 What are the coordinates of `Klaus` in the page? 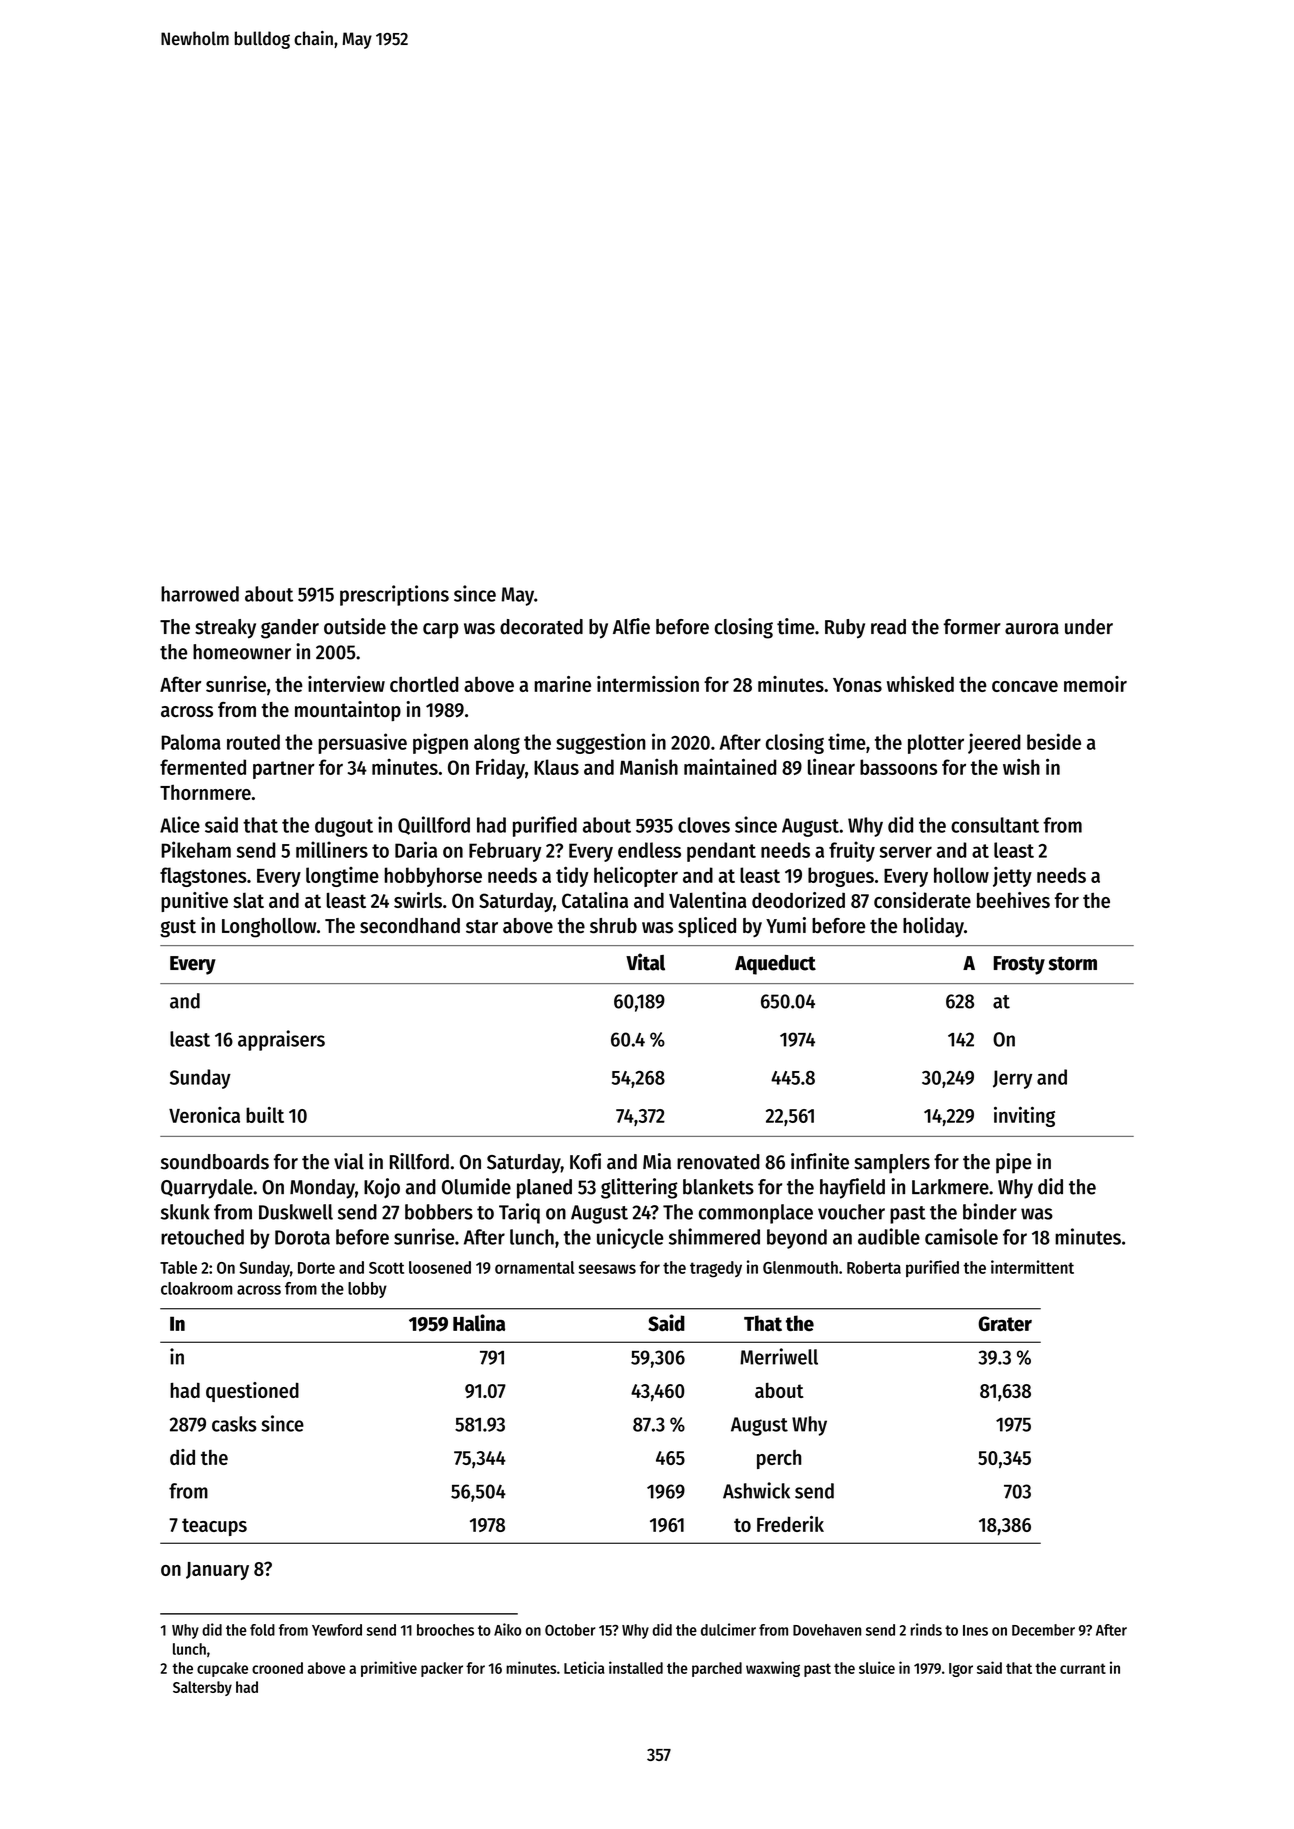 It's located at (556, 767).
